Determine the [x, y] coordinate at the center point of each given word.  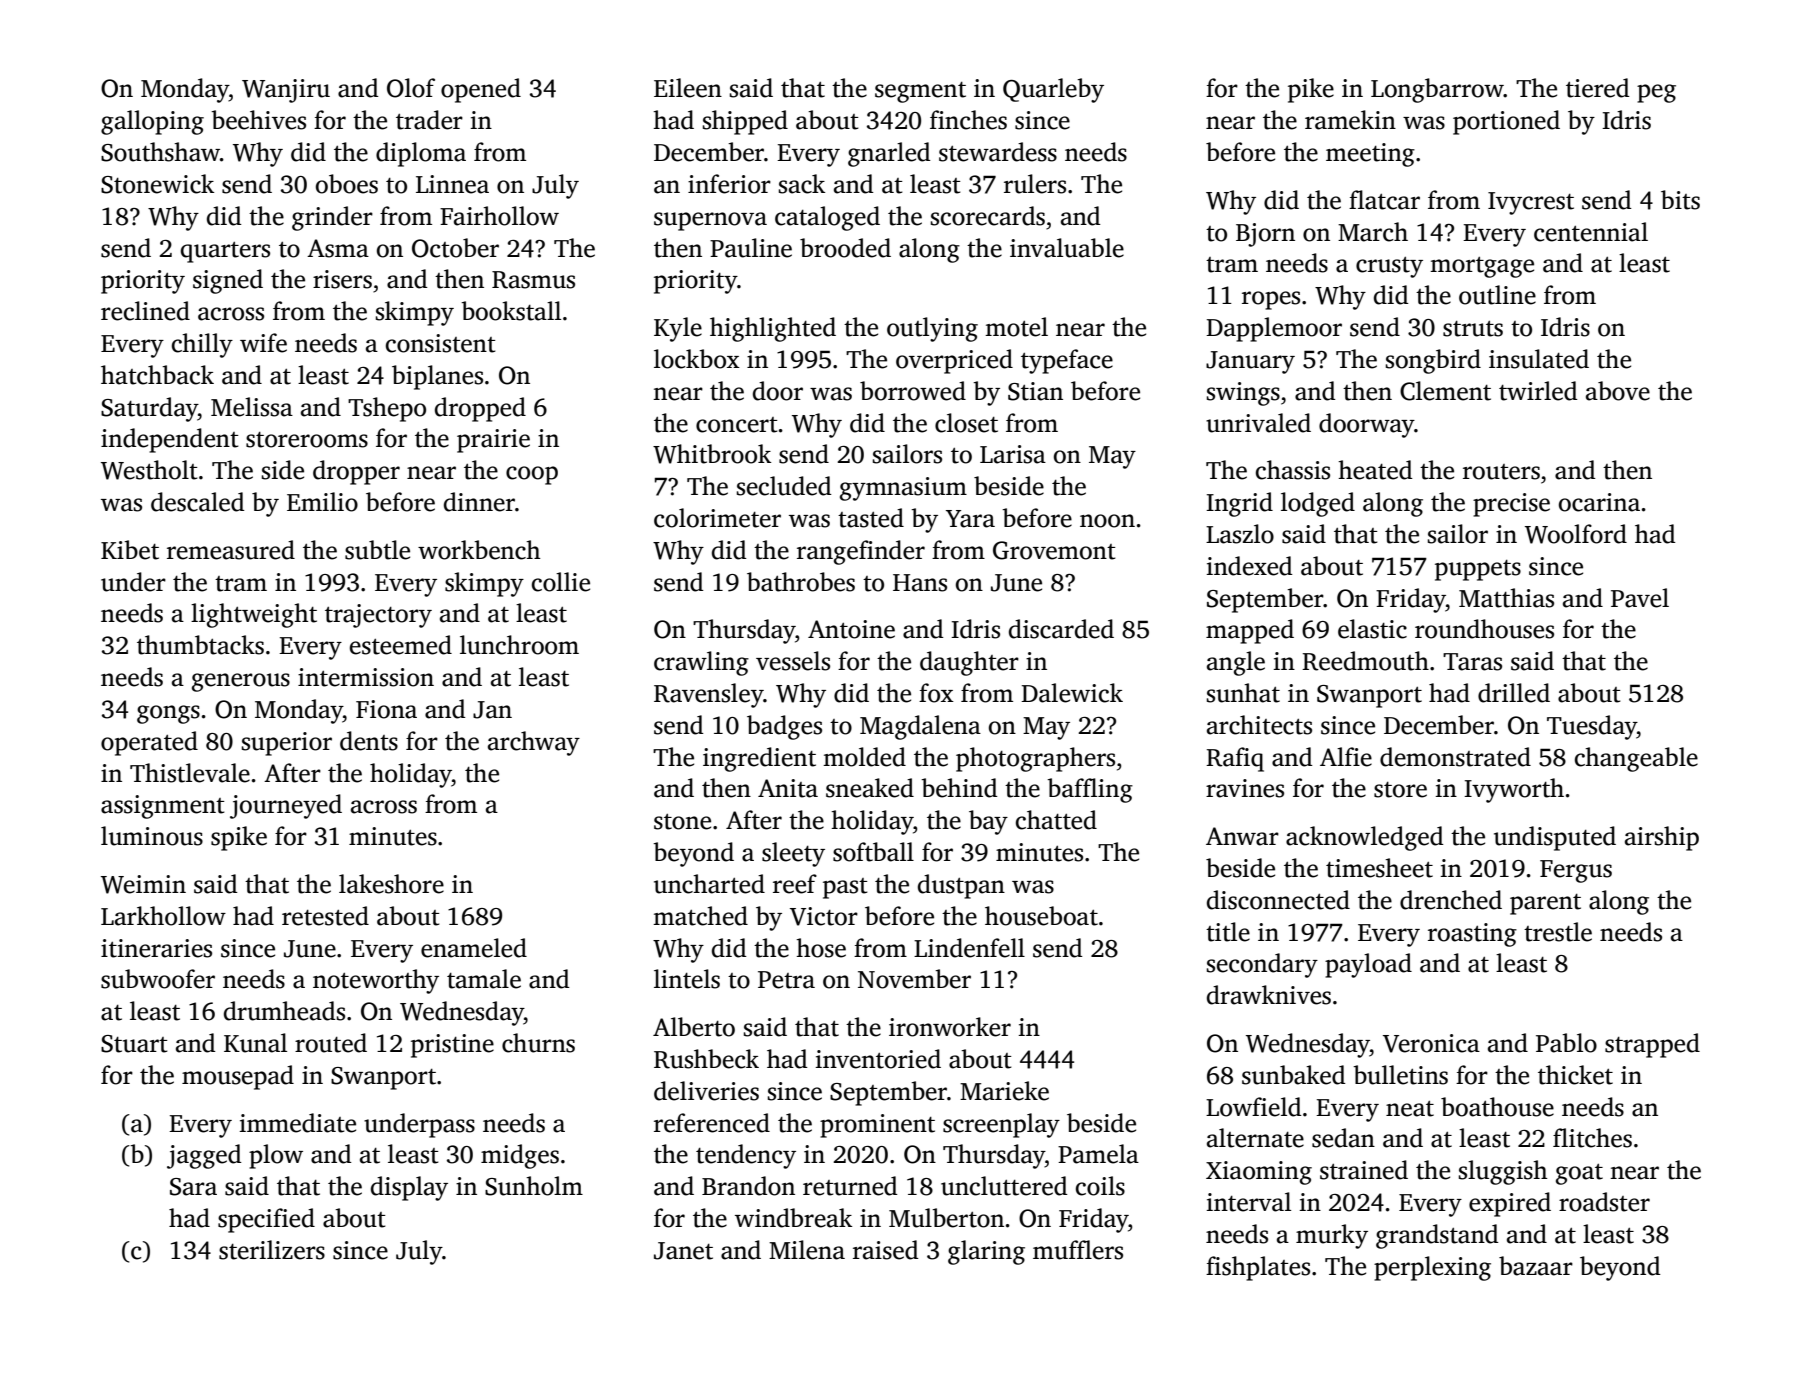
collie [561, 582]
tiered [1598, 88]
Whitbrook [712, 454]
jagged [204, 1156]
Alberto [694, 1027]
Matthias [1506, 598]
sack [802, 184]
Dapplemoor [1274, 329]
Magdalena [920, 727]
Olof [411, 88]
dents [369, 741]
